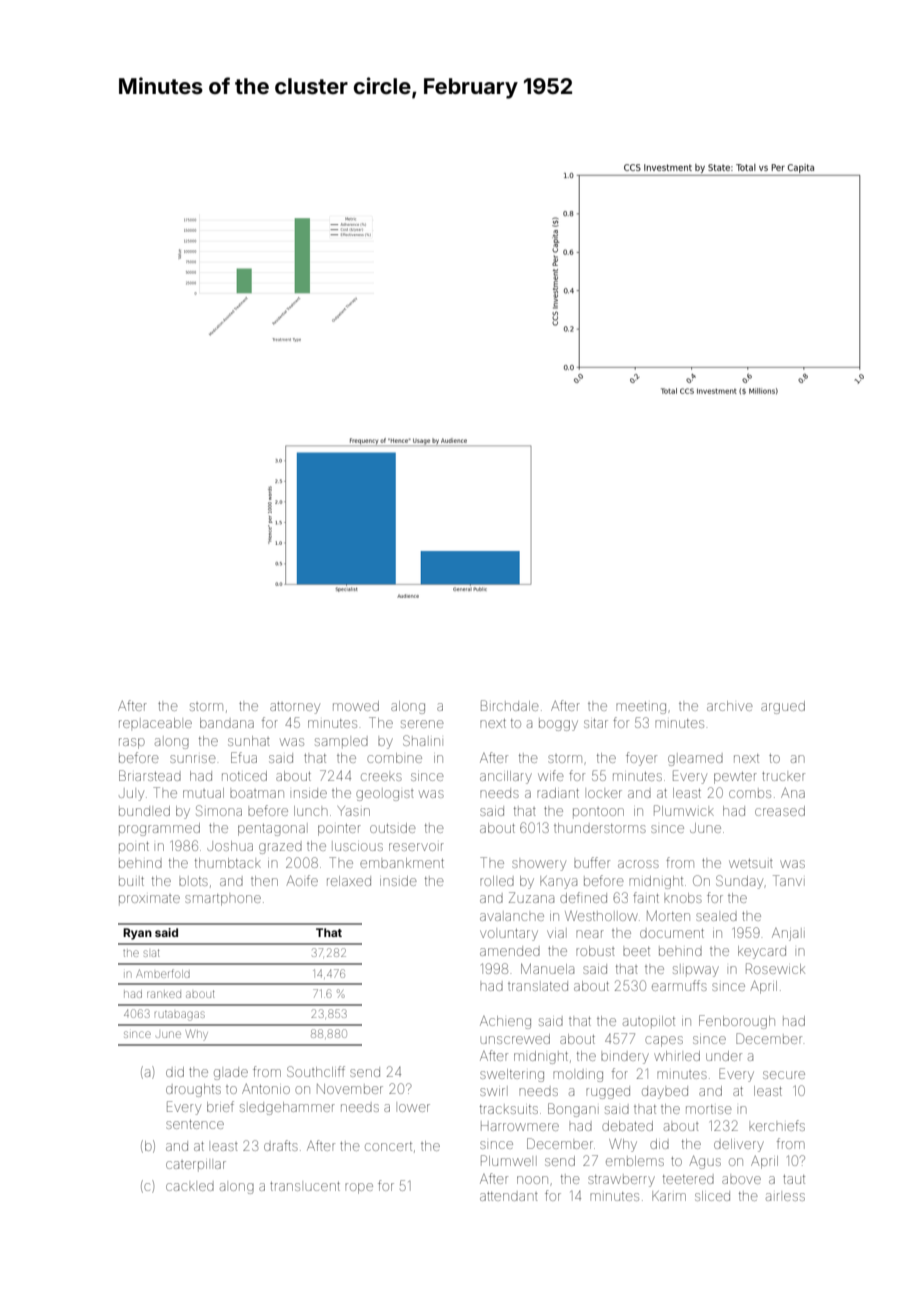  What do you see at coordinates (695, 760) in the page?
I see `gleamed` at bounding box center [695, 760].
